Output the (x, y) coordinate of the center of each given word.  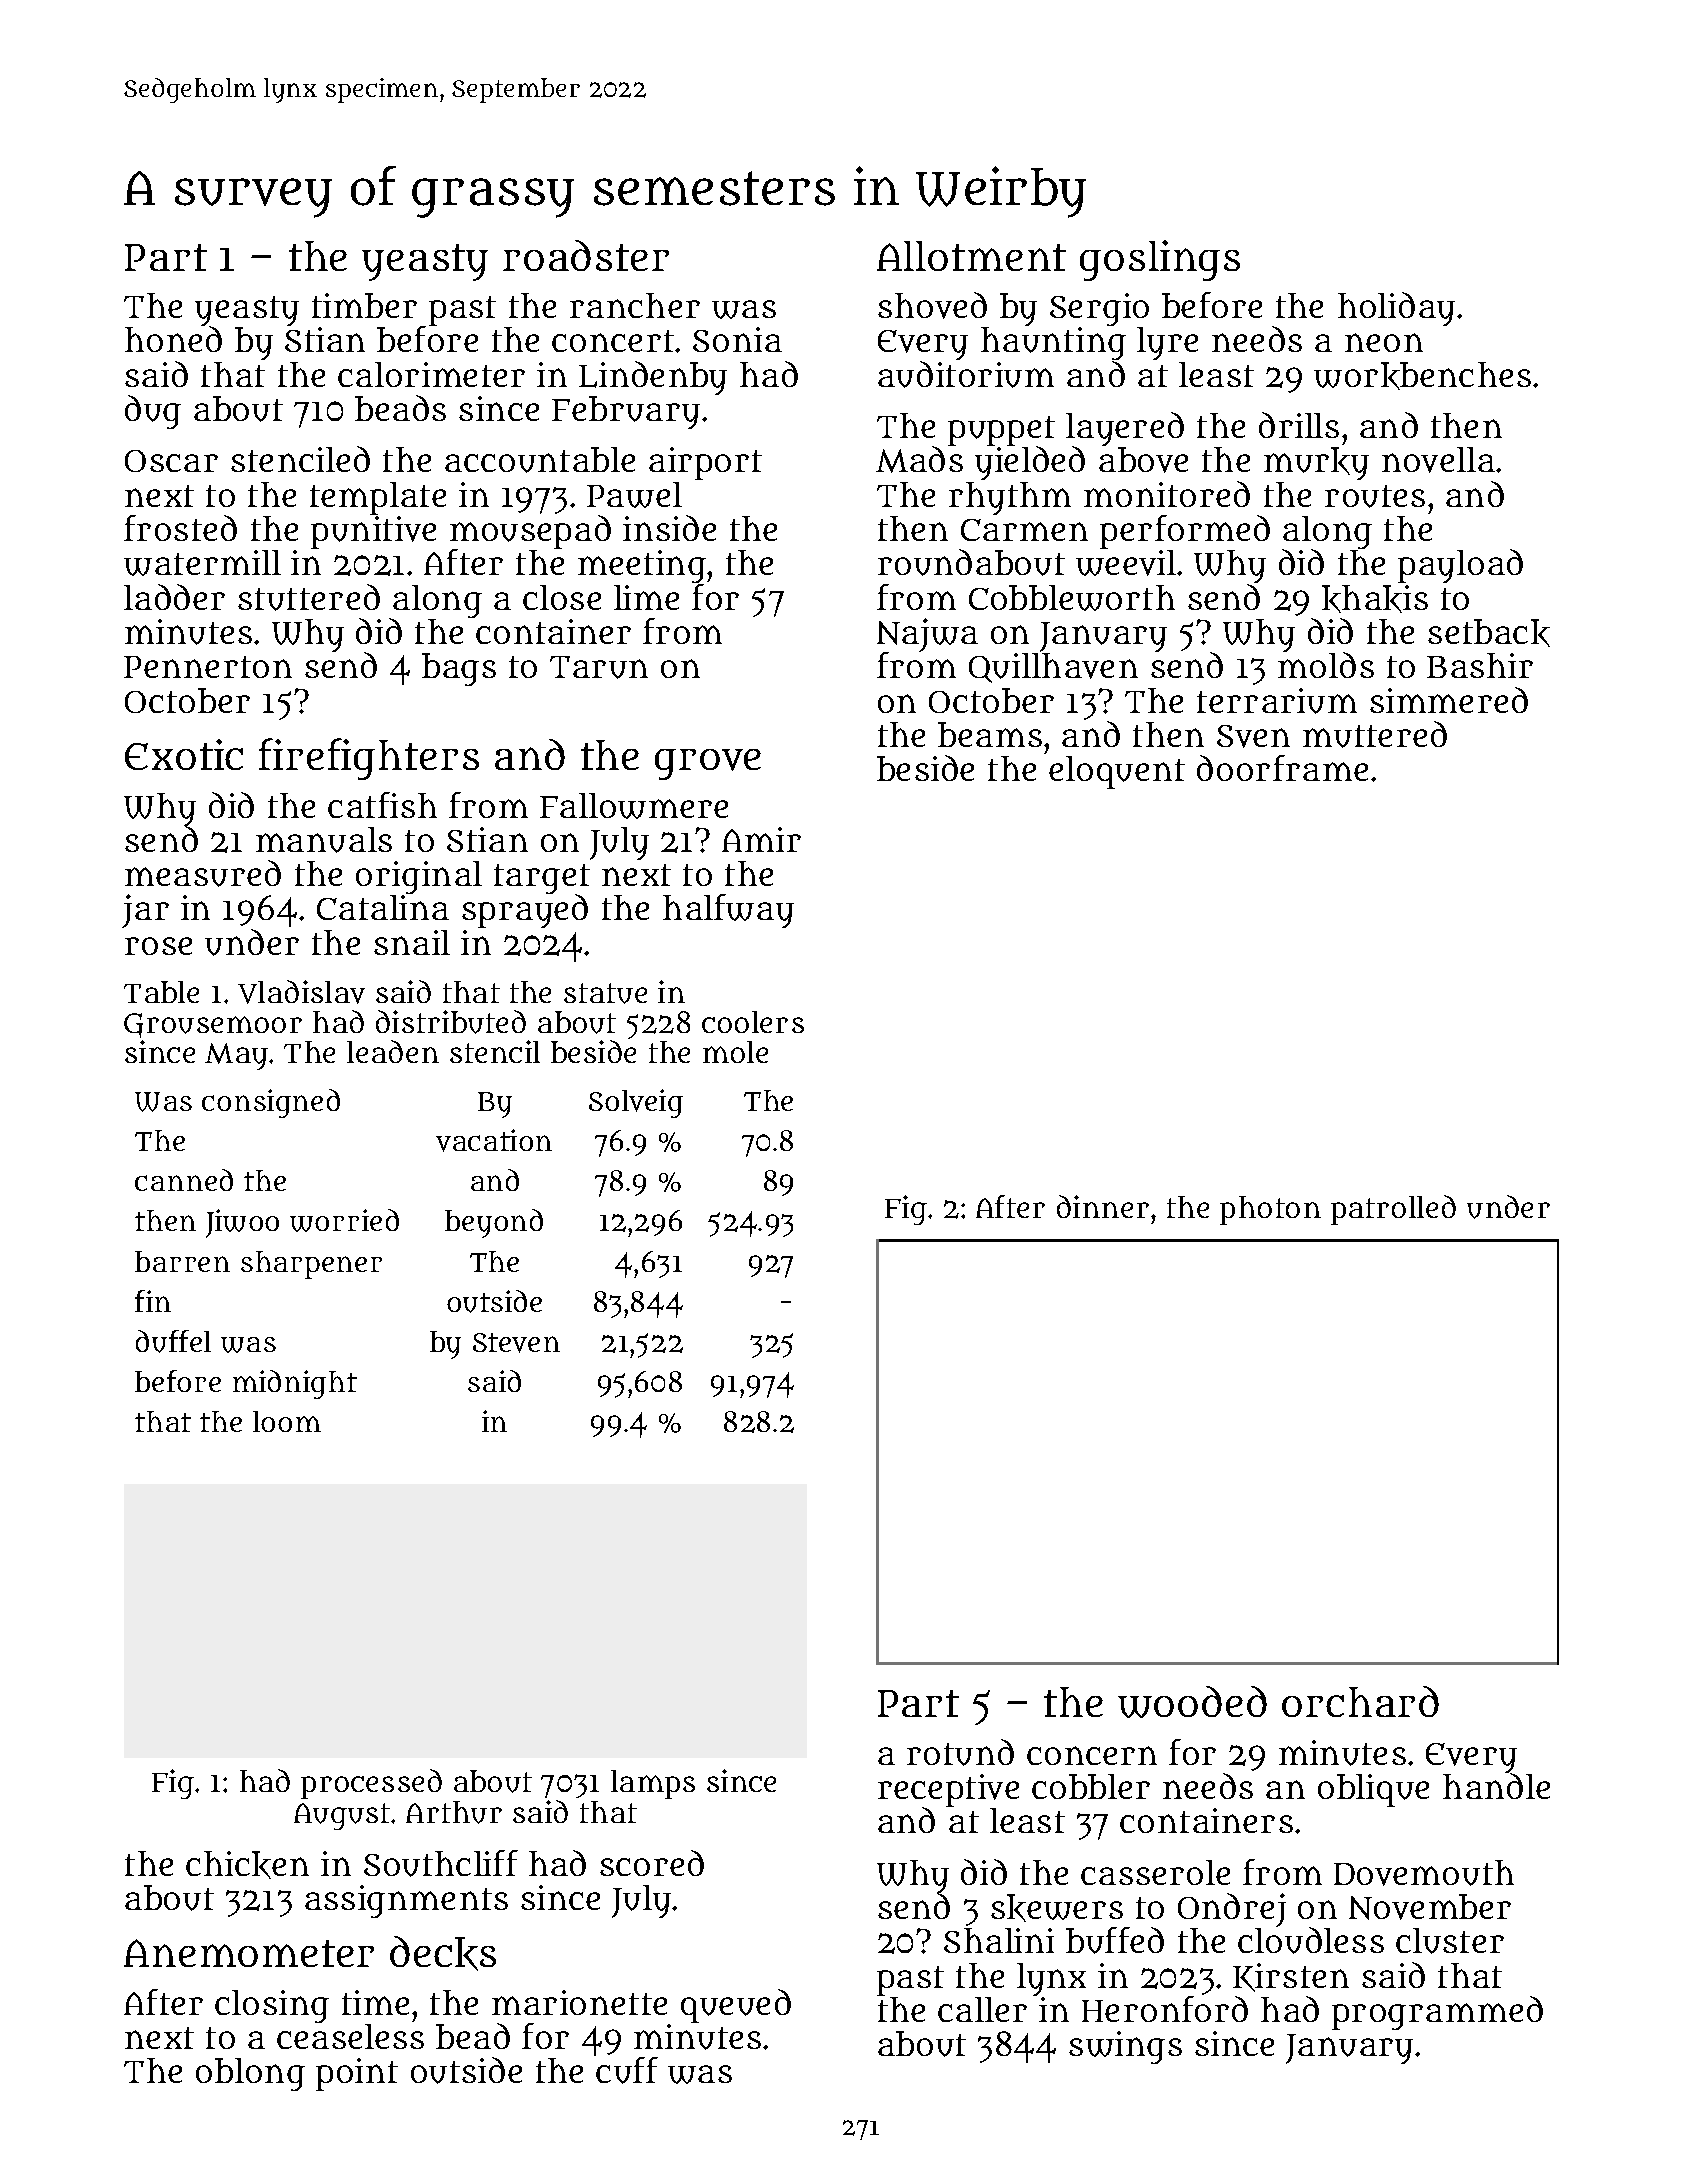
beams (990, 734)
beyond (494, 1223)
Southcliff (441, 1863)
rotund (960, 1752)
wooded (1192, 1702)
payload (1460, 566)
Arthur (454, 1812)
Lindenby (653, 378)
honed (173, 339)
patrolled (1393, 1210)
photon (1270, 1210)
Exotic (184, 754)
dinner (1103, 1206)
